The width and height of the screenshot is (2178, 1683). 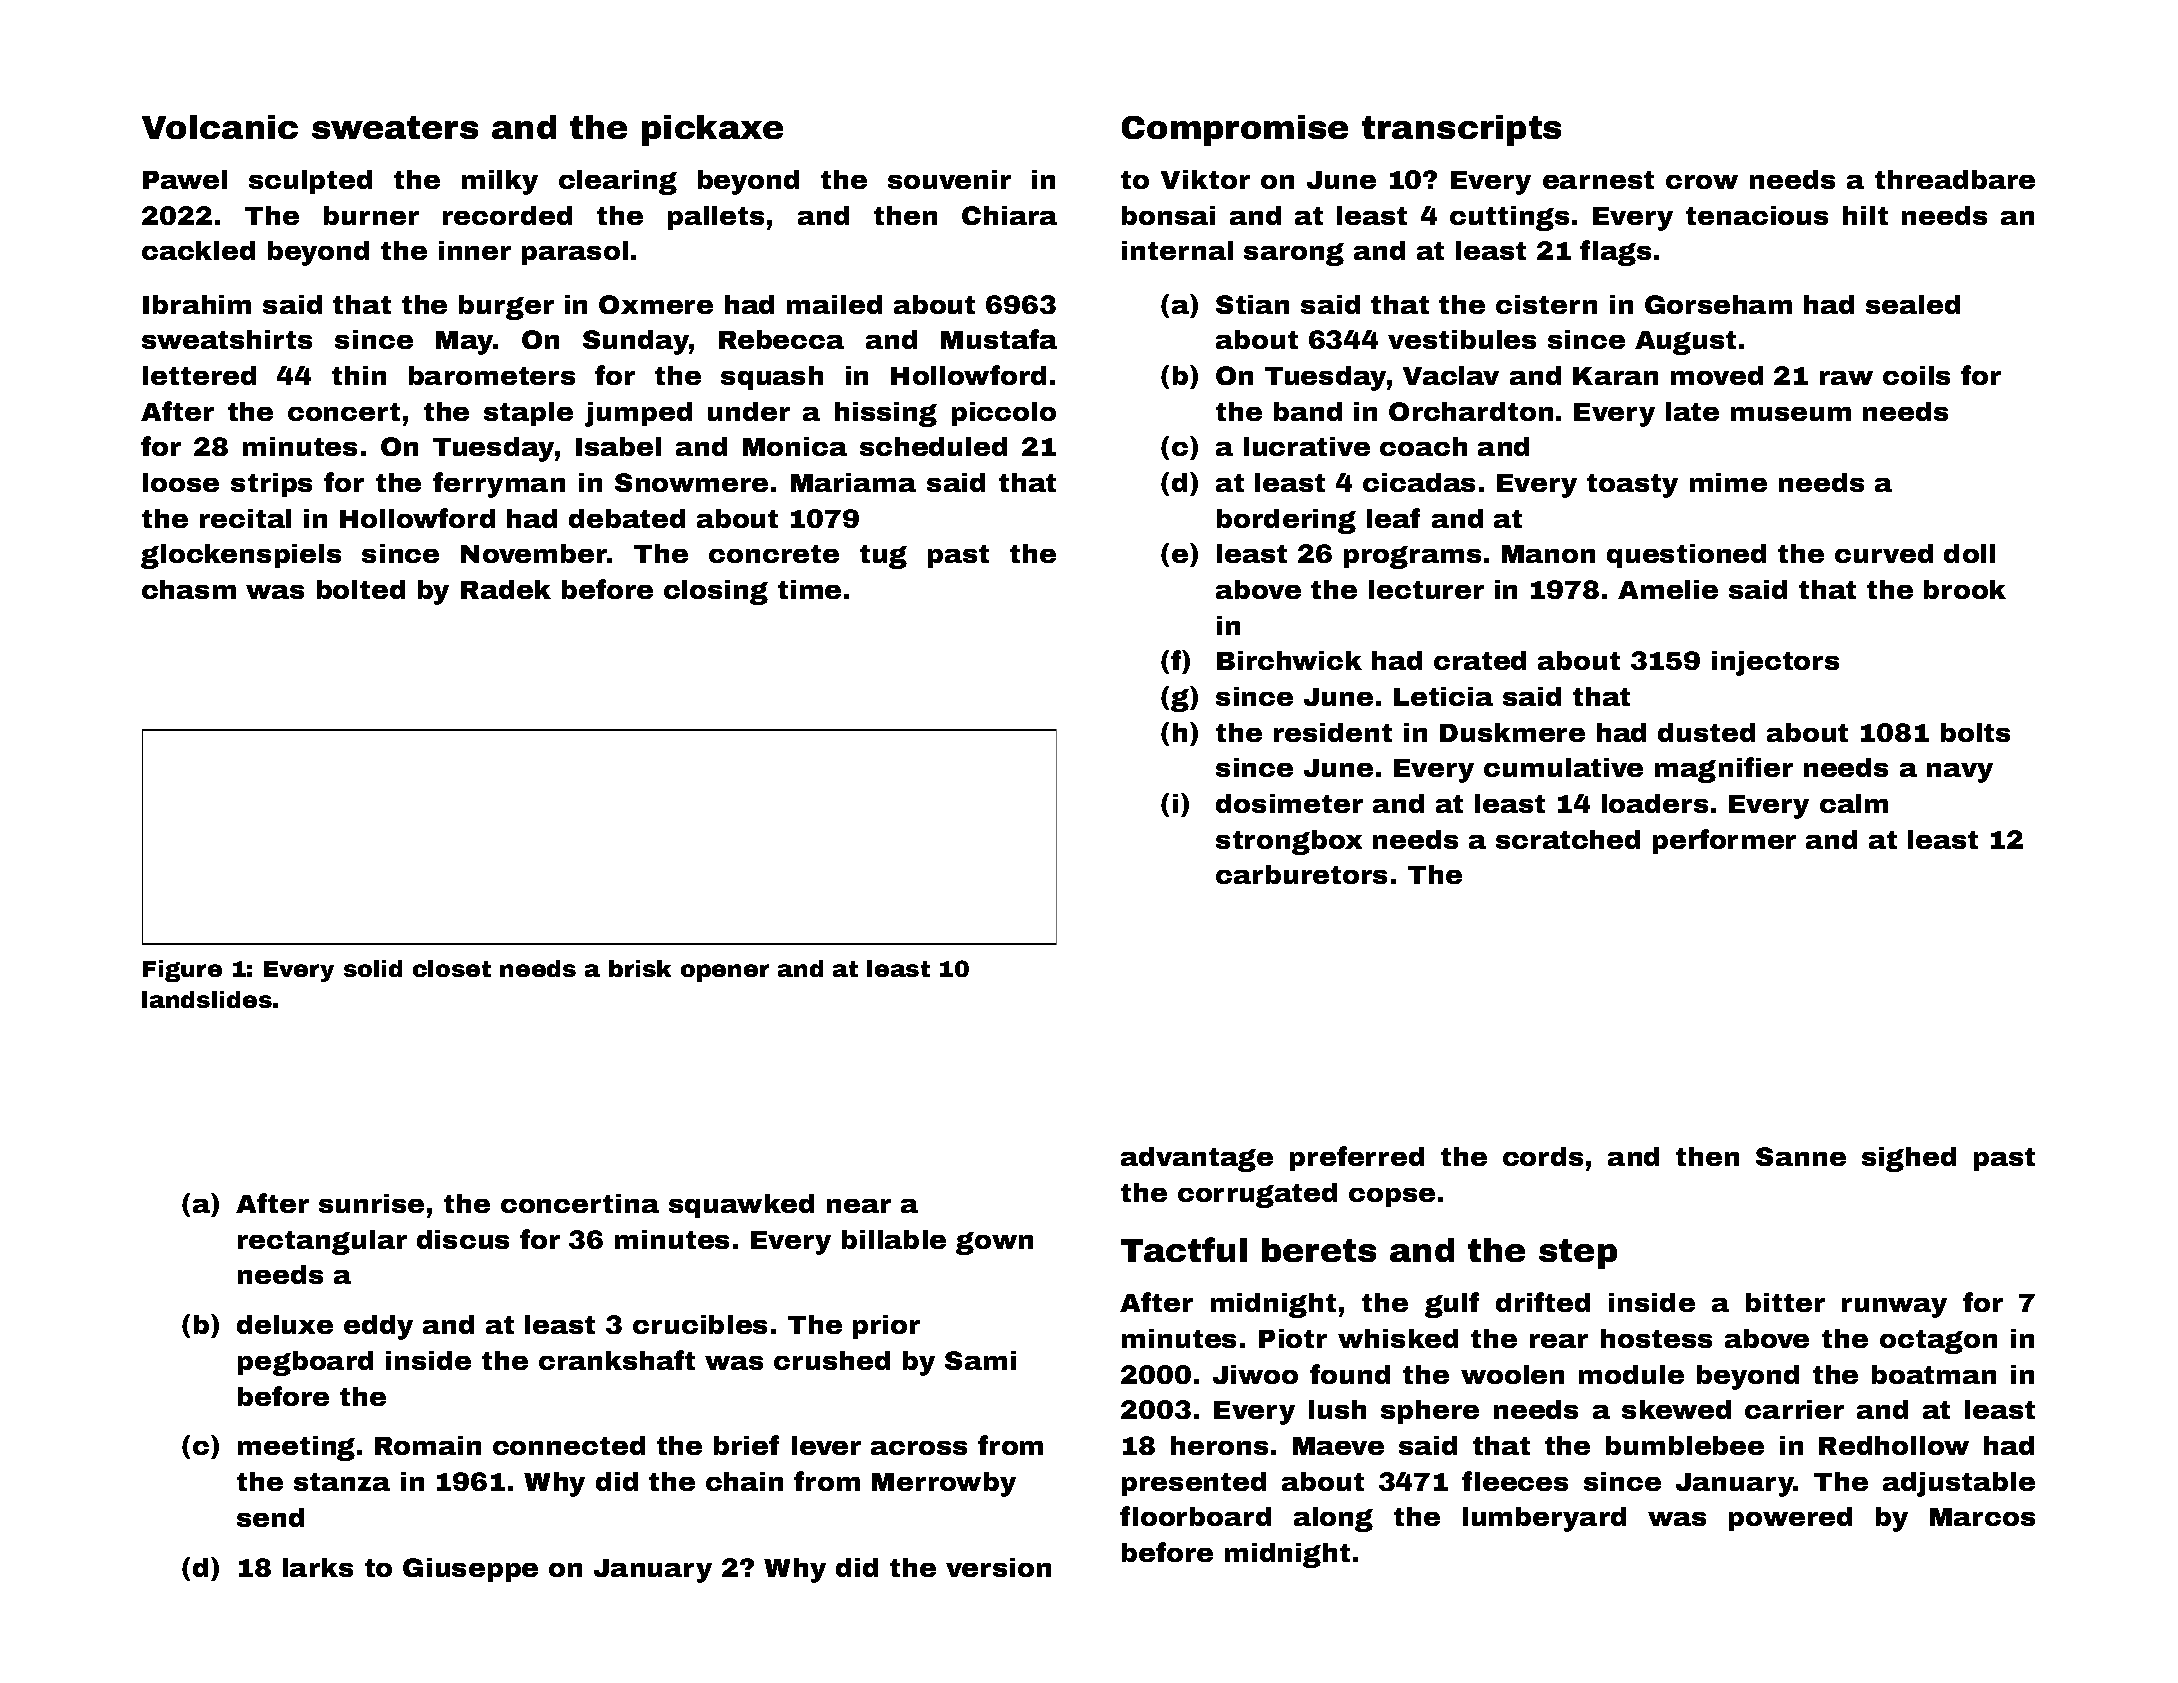 I want to click on Giuseppe, so click(x=470, y=1570).
